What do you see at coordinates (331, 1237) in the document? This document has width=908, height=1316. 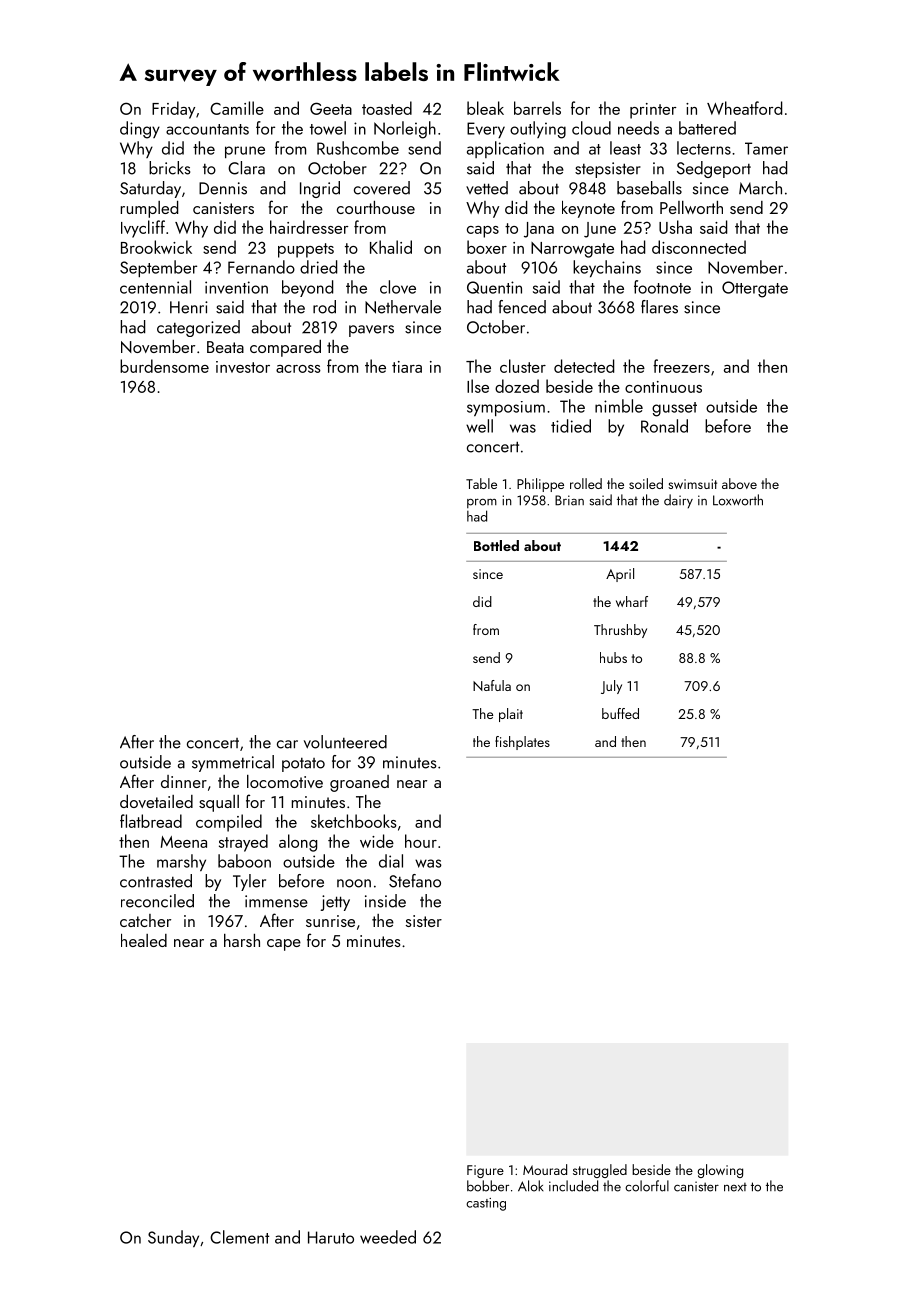 I see `Haruto` at bounding box center [331, 1237].
